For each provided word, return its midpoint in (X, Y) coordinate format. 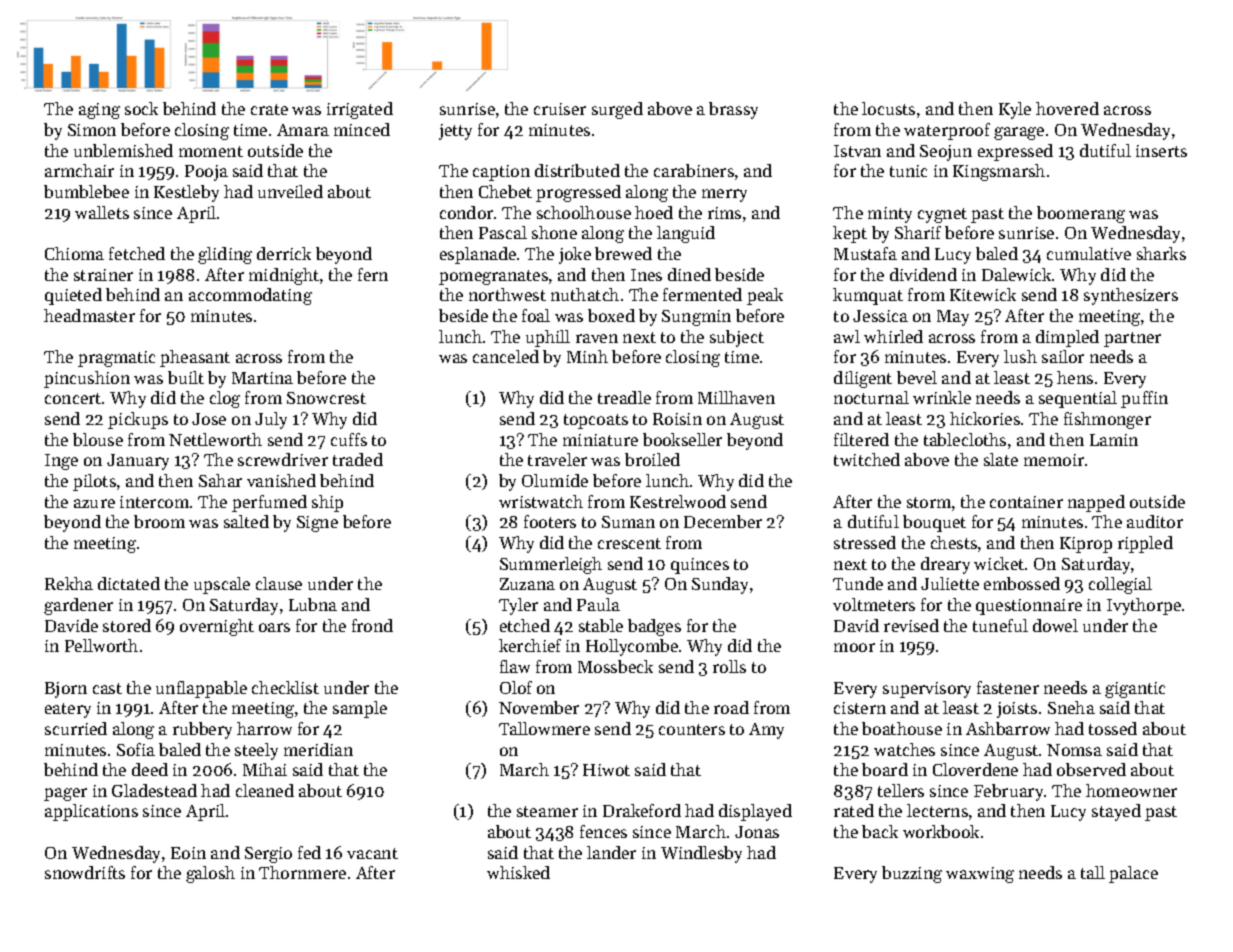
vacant (372, 853)
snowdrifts (85, 872)
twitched (867, 459)
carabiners (694, 170)
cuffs (349, 439)
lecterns (937, 810)
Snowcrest (326, 398)
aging (99, 111)
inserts (1161, 151)
